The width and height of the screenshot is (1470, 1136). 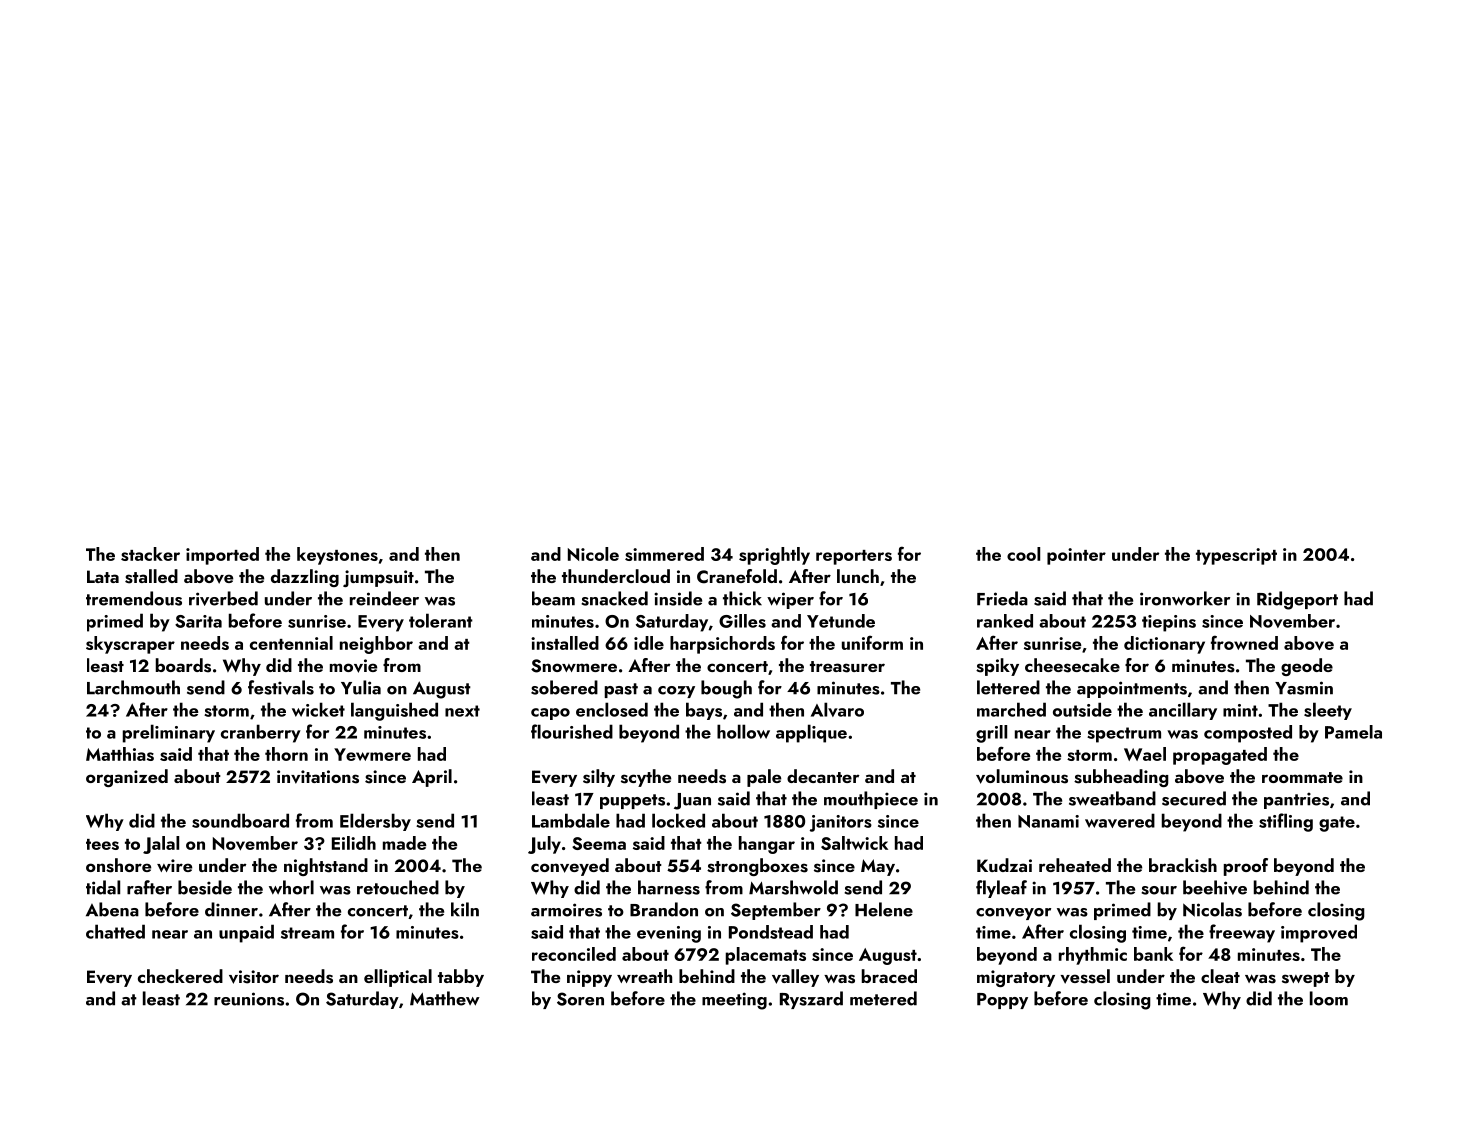 I want to click on jumpsuit, so click(x=378, y=578).
